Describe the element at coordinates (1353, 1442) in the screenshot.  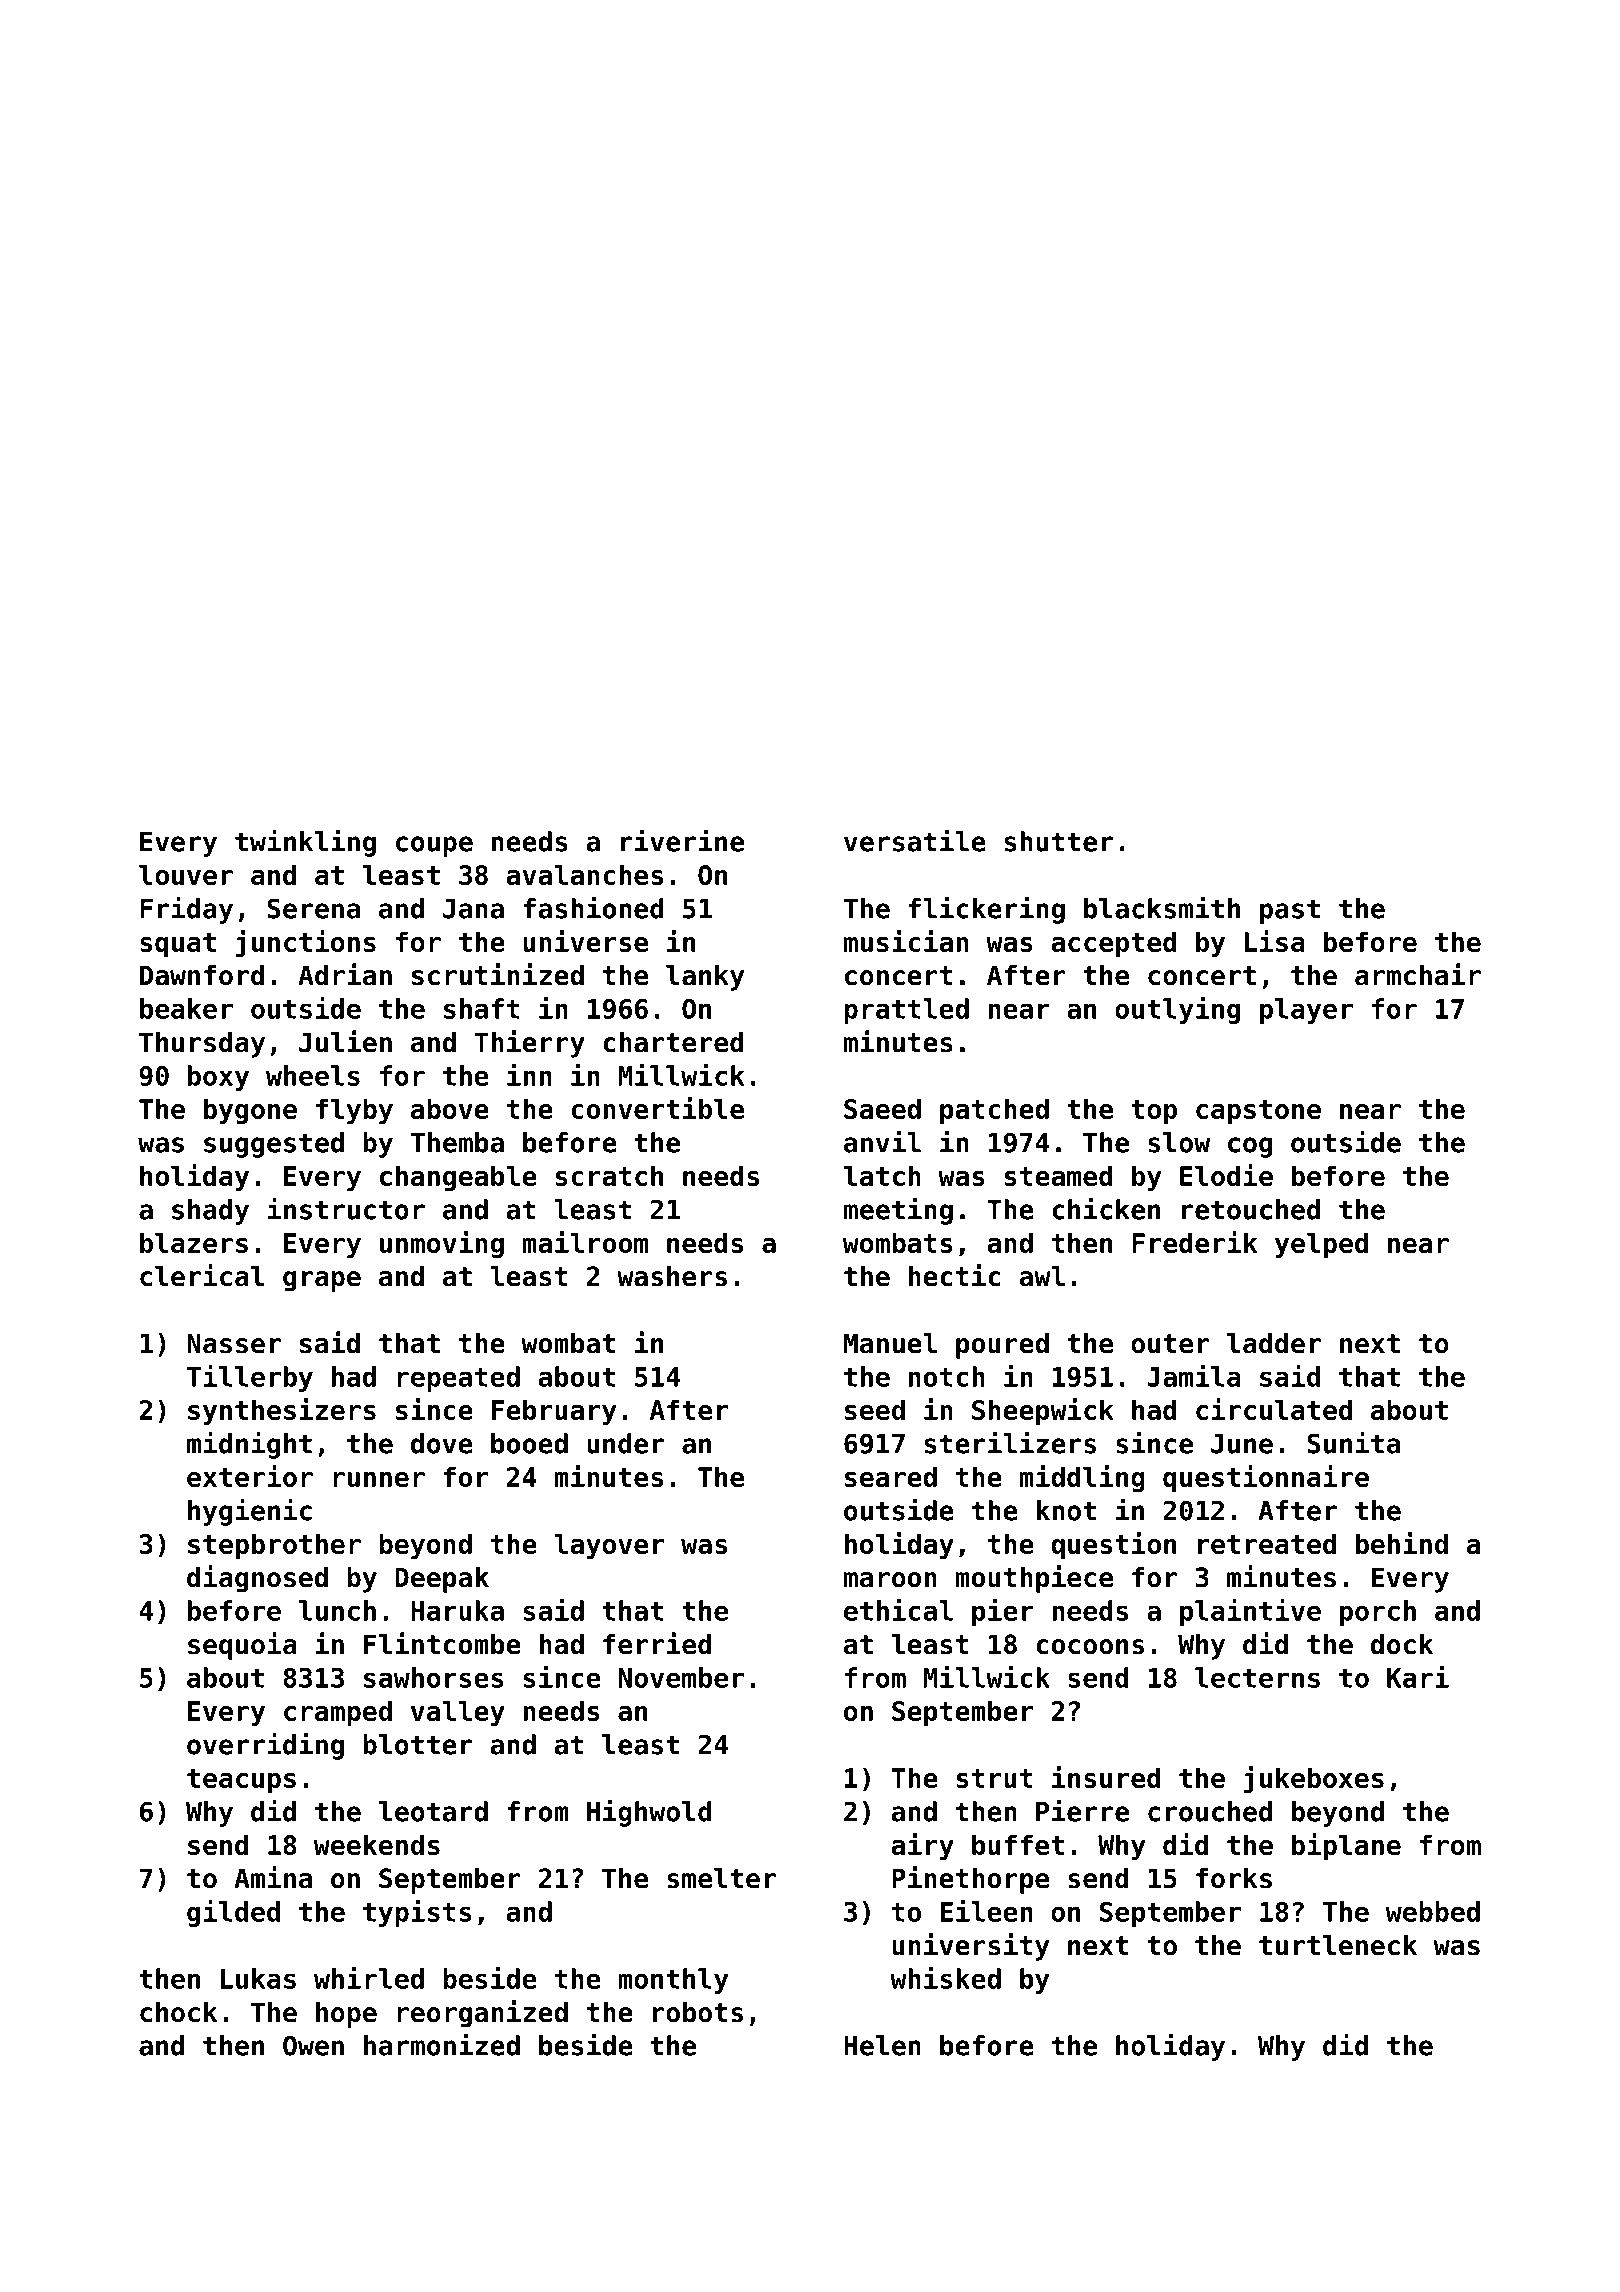
I see `Sunita` at that location.
